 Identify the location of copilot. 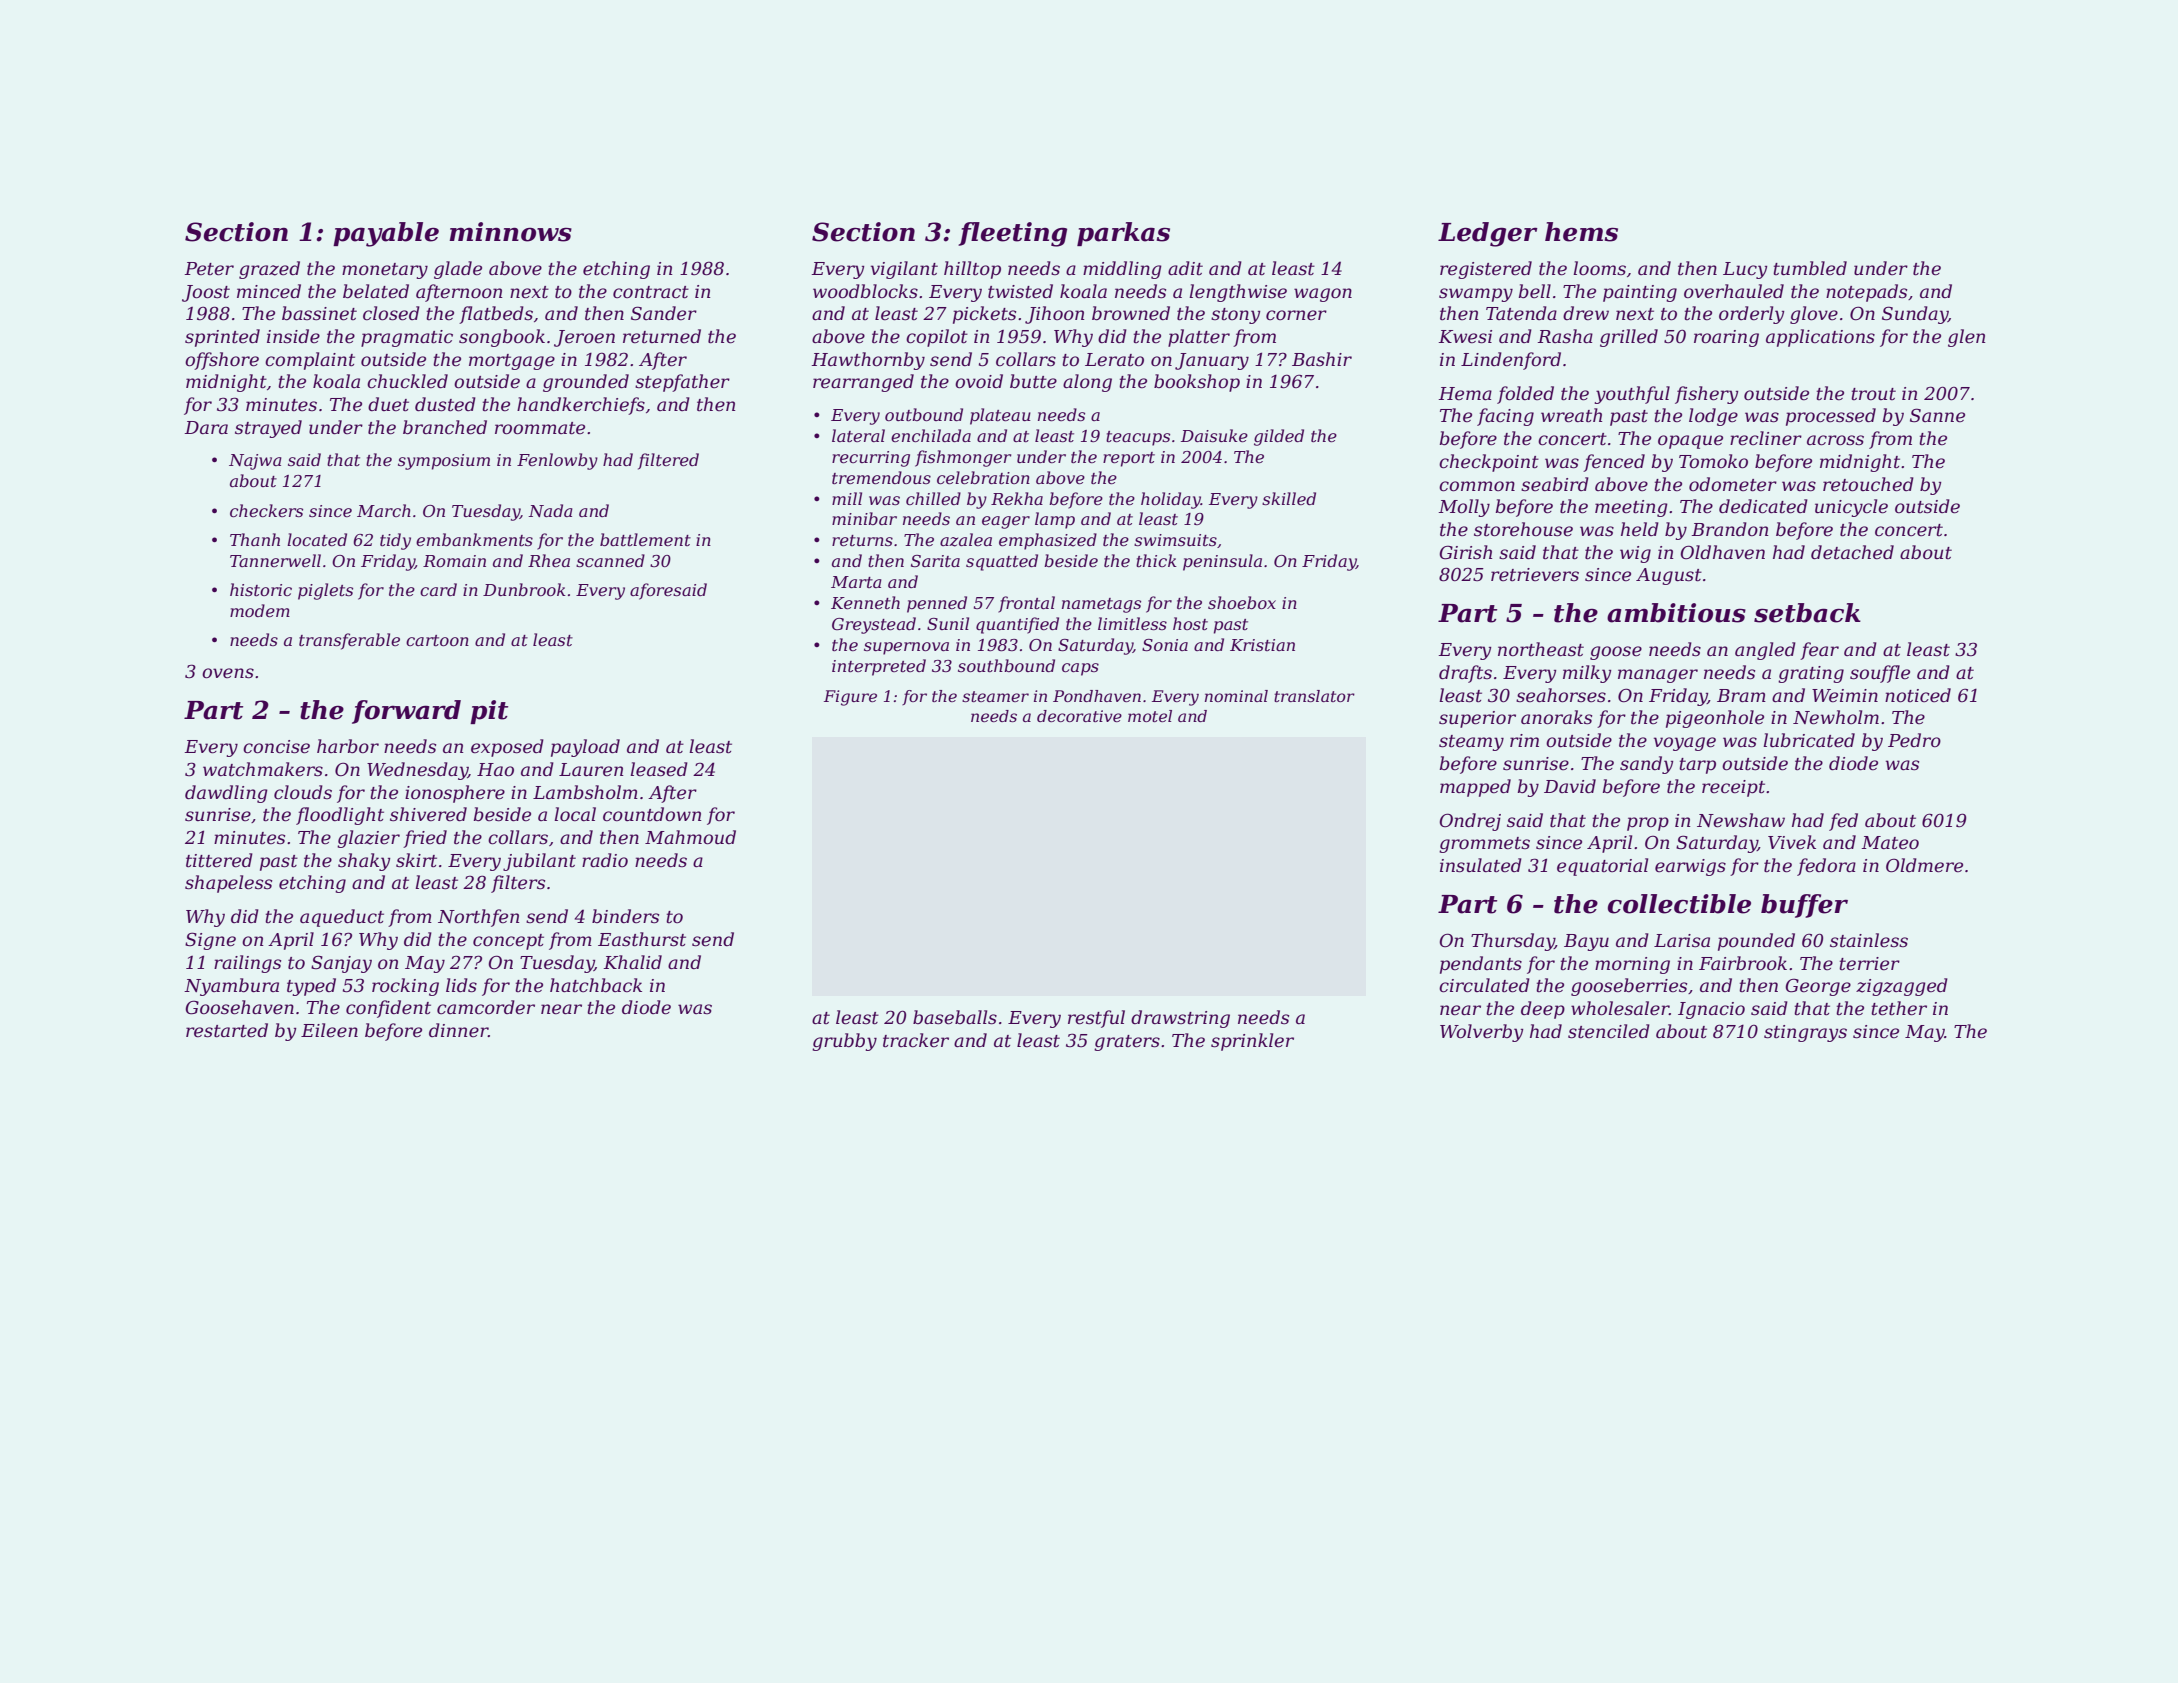
(937, 338).
